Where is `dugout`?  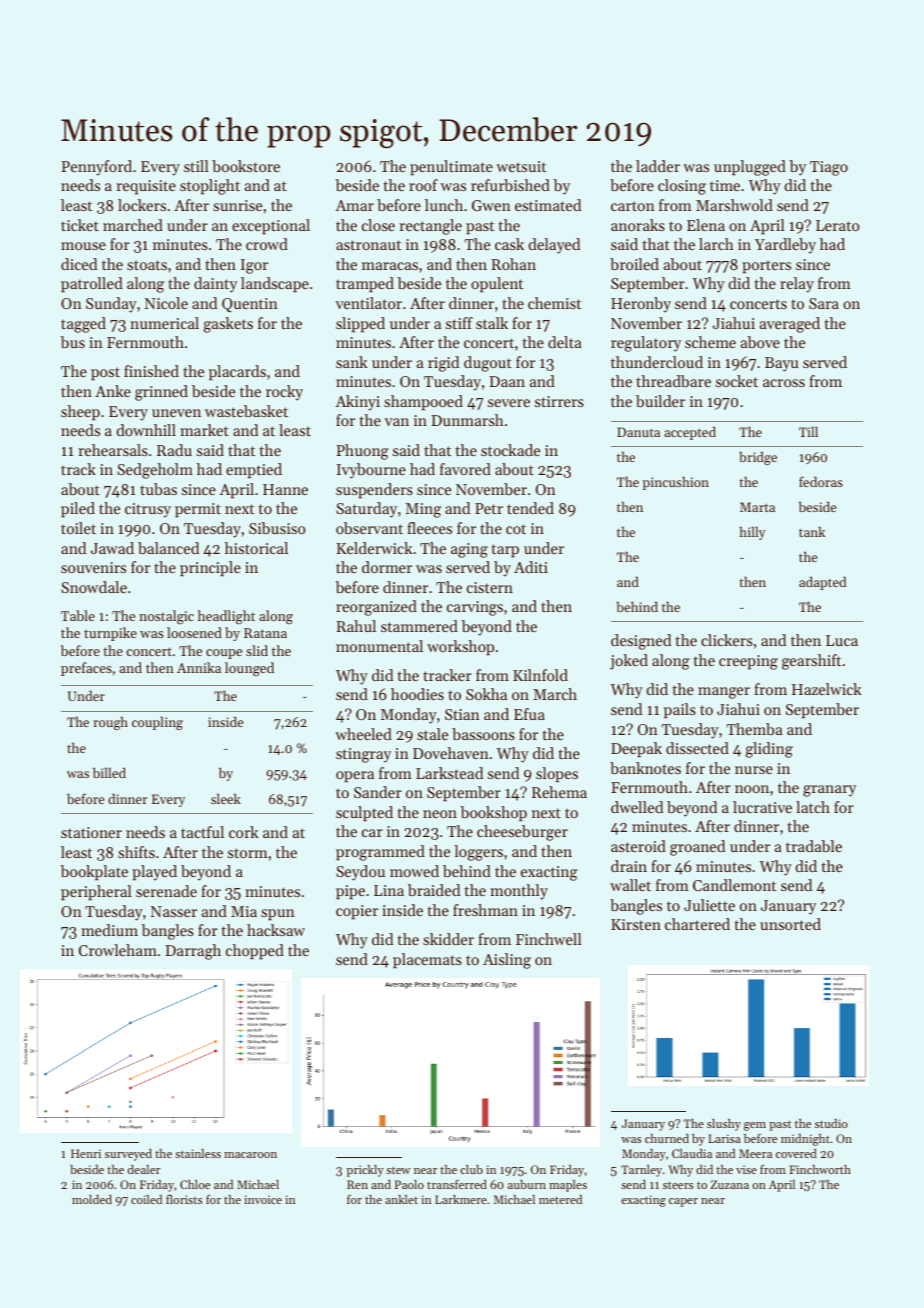 dugout is located at coordinates (488, 364).
